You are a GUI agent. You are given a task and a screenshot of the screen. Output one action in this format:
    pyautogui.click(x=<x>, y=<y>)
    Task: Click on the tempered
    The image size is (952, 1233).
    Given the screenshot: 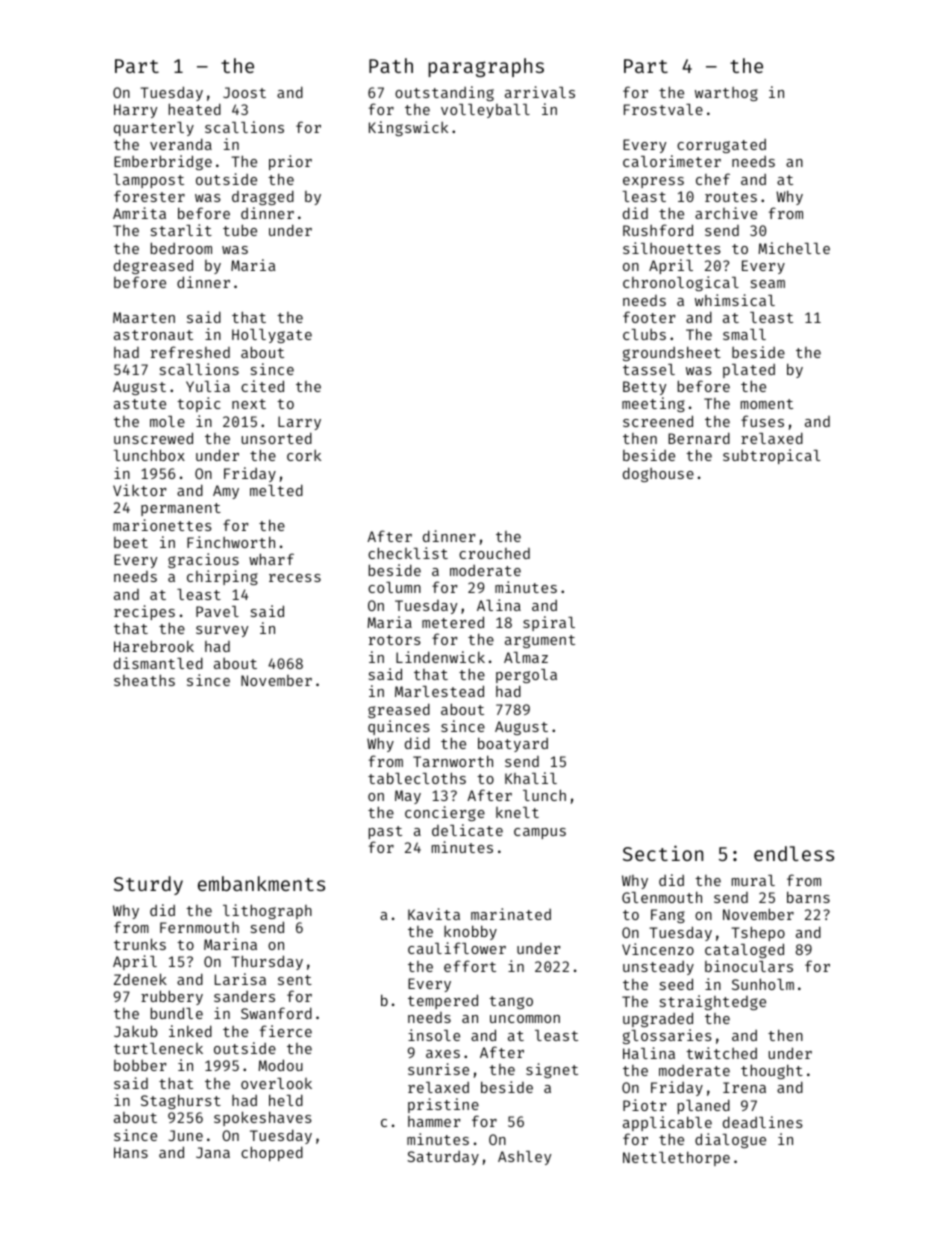 What is the action you would take?
    pyautogui.click(x=443, y=1001)
